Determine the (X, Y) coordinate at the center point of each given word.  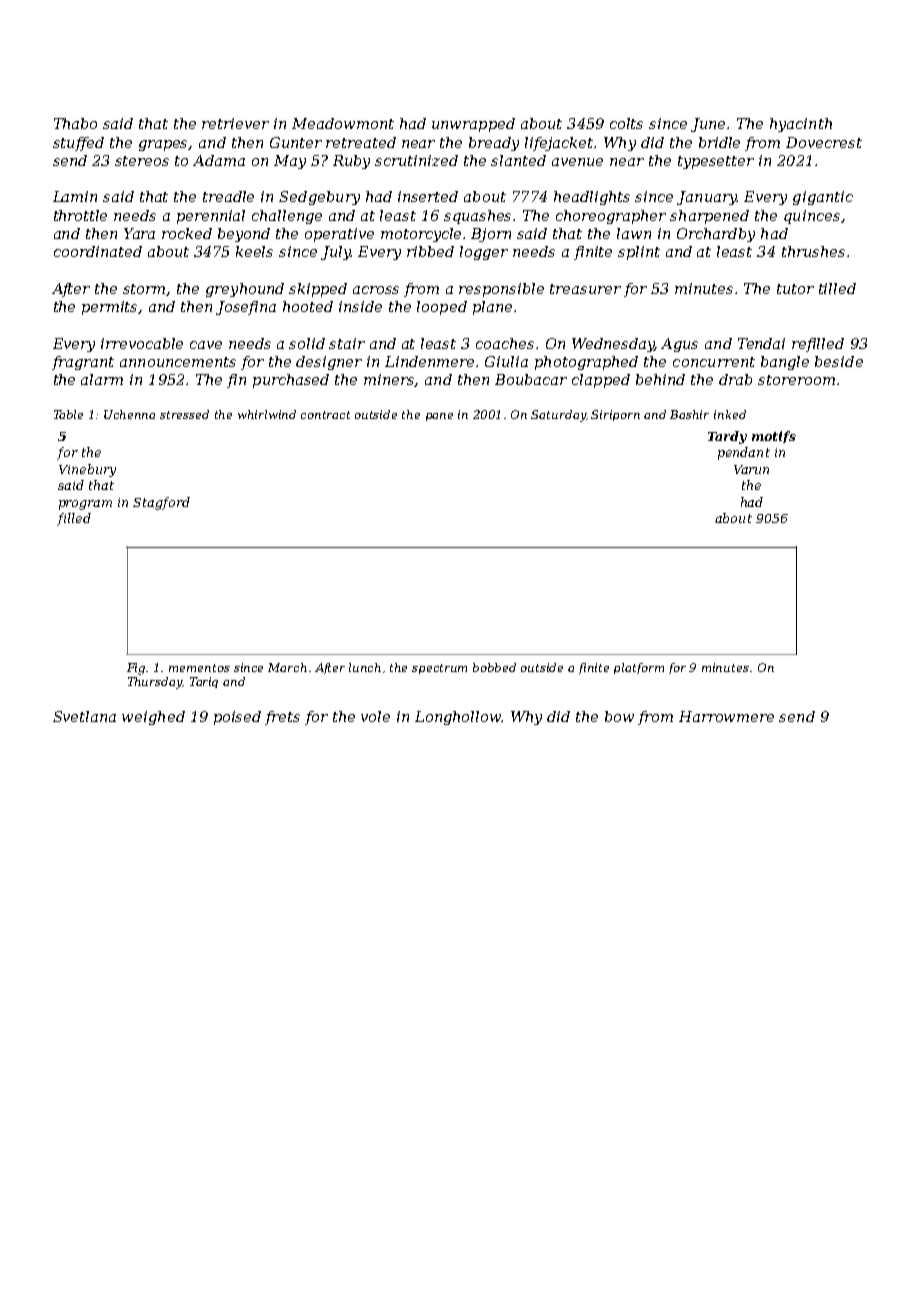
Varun (751, 469)
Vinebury (87, 470)
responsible (501, 290)
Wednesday (613, 345)
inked (730, 414)
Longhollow (458, 718)
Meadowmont (343, 123)
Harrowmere (726, 716)
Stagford (161, 503)
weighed (153, 718)
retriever (235, 123)
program (85, 505)
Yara (139, 233)
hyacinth (801, 125)
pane (439, 417)
